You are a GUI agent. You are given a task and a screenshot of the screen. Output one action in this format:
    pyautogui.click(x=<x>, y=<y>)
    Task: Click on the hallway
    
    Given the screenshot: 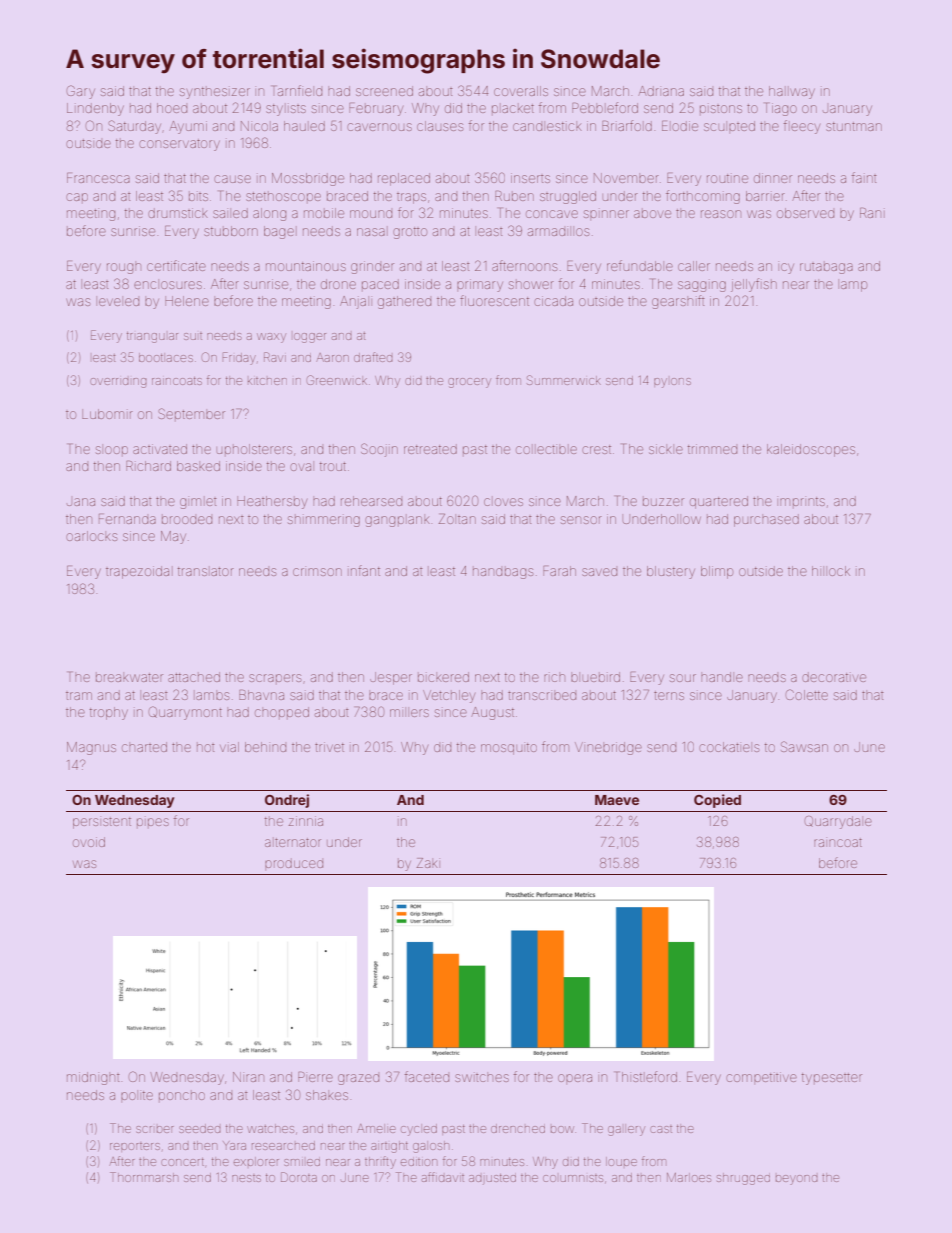 What is the action you would take?
    pyautogui.click(x=792, y=92)
